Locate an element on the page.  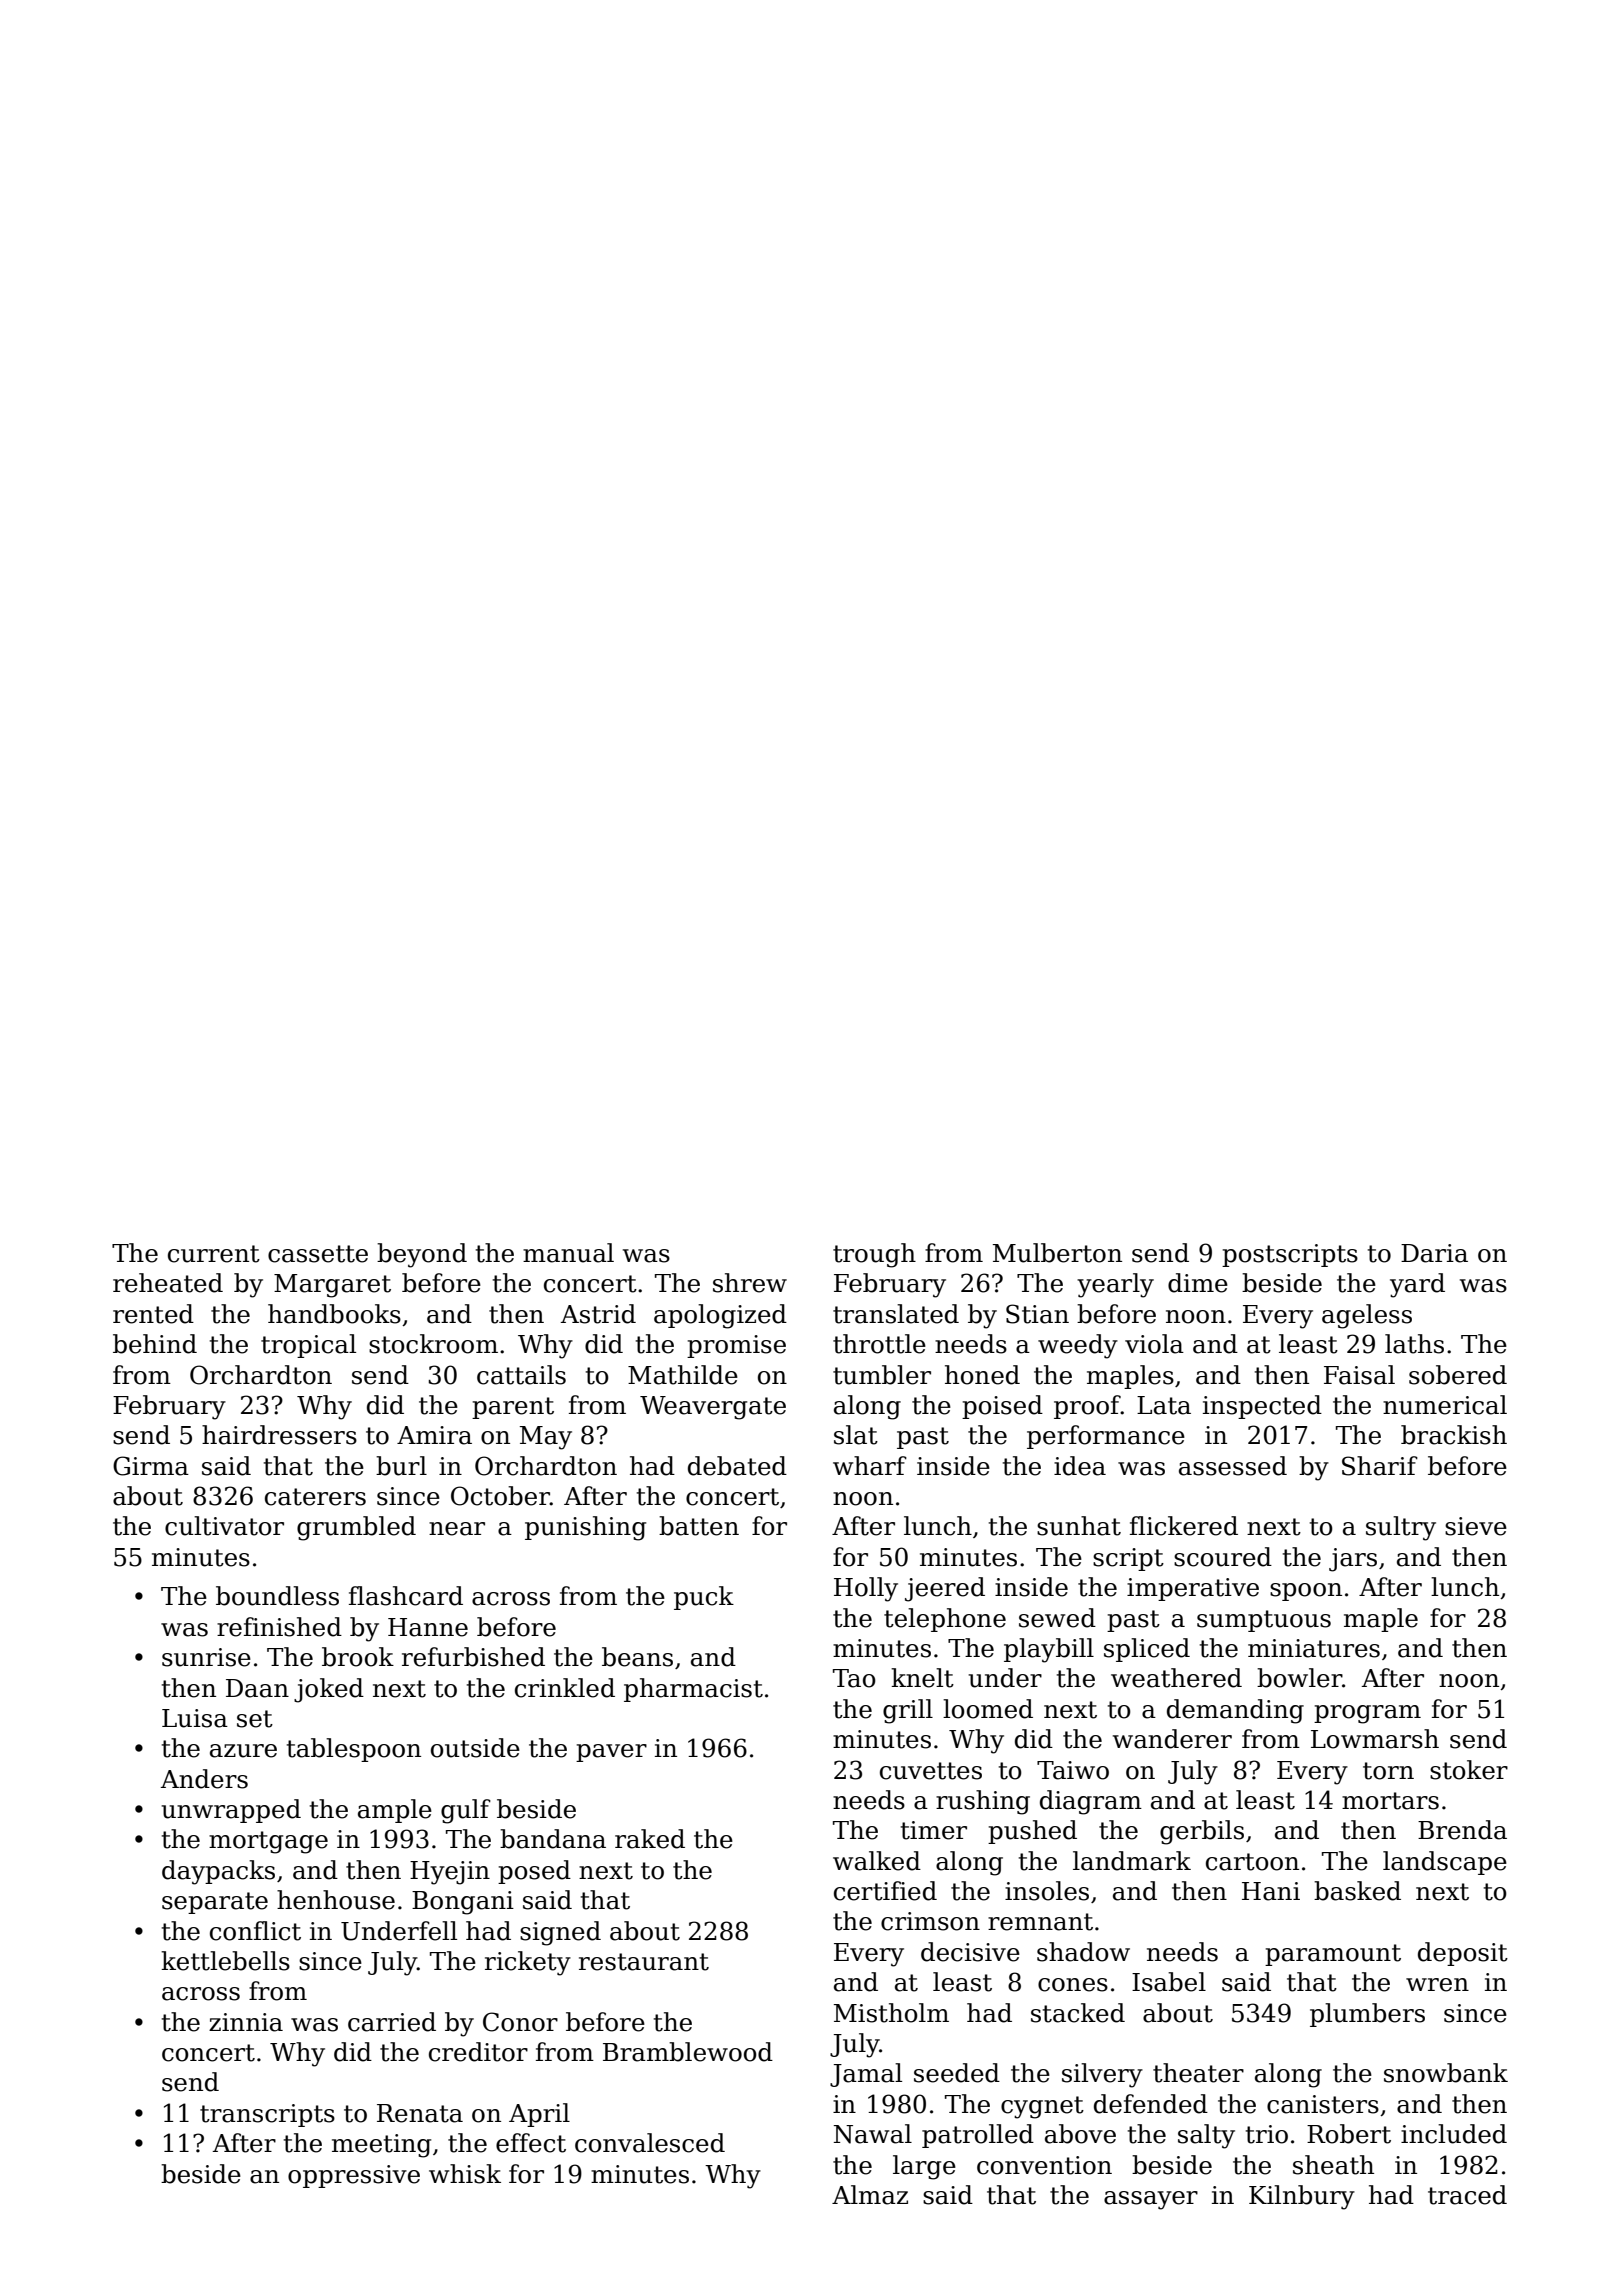
sobered is located at coordinates (1458, 1375).
